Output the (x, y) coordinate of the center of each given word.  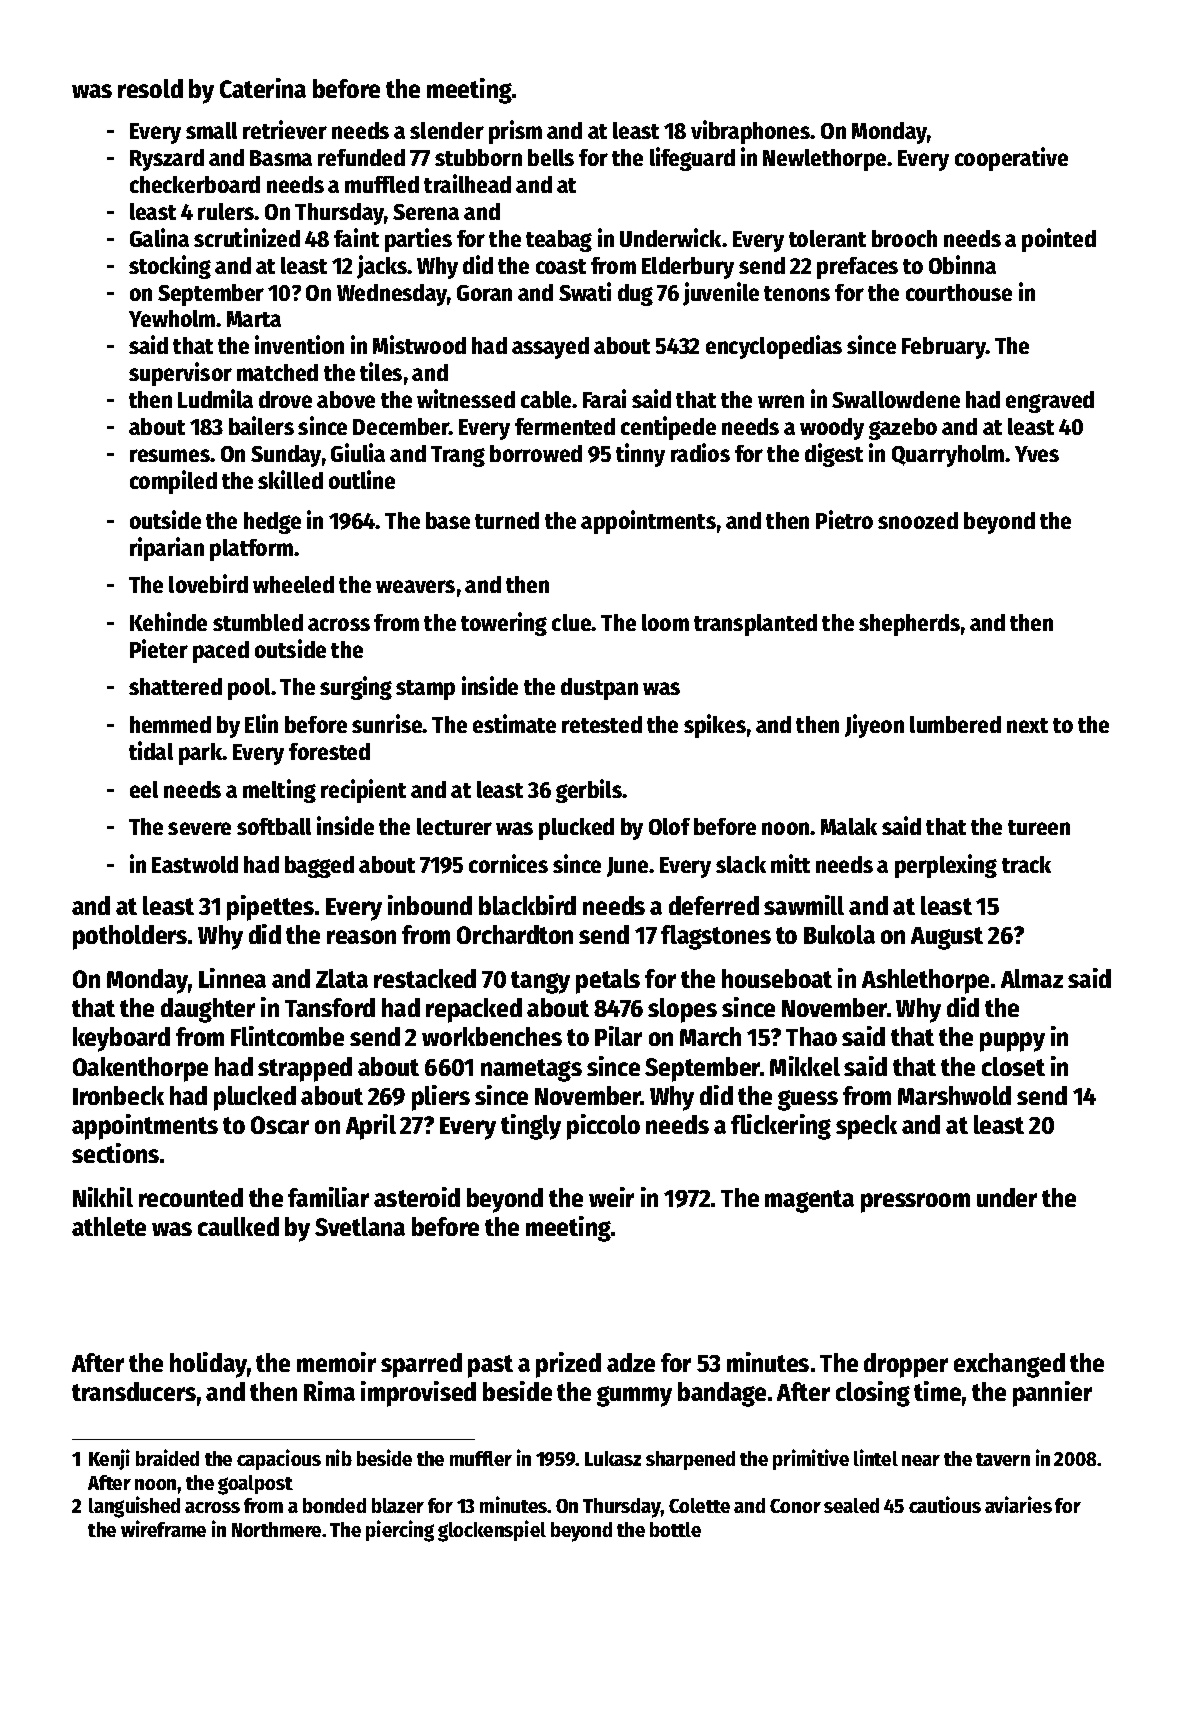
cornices (508, 863)
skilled (290, 479)
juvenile (721, 294)
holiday (208, 1365)
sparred (421, 1365)
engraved (1050, 402)
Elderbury (688, 268)
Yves (1037, 454)
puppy (1012, 1042)
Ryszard (167, 160)
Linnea (232, 978)
